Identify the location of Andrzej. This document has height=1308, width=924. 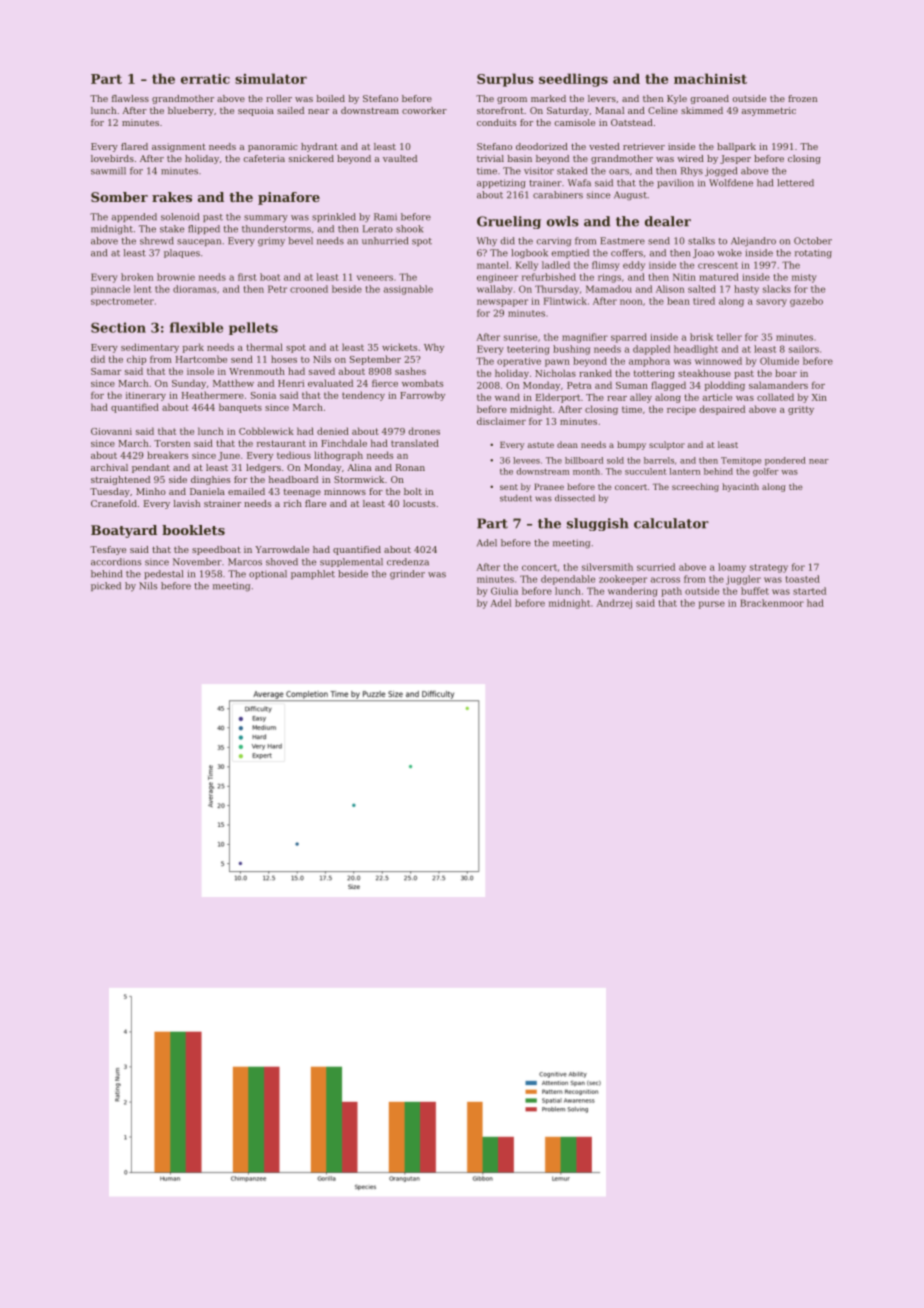
(614, 604).
